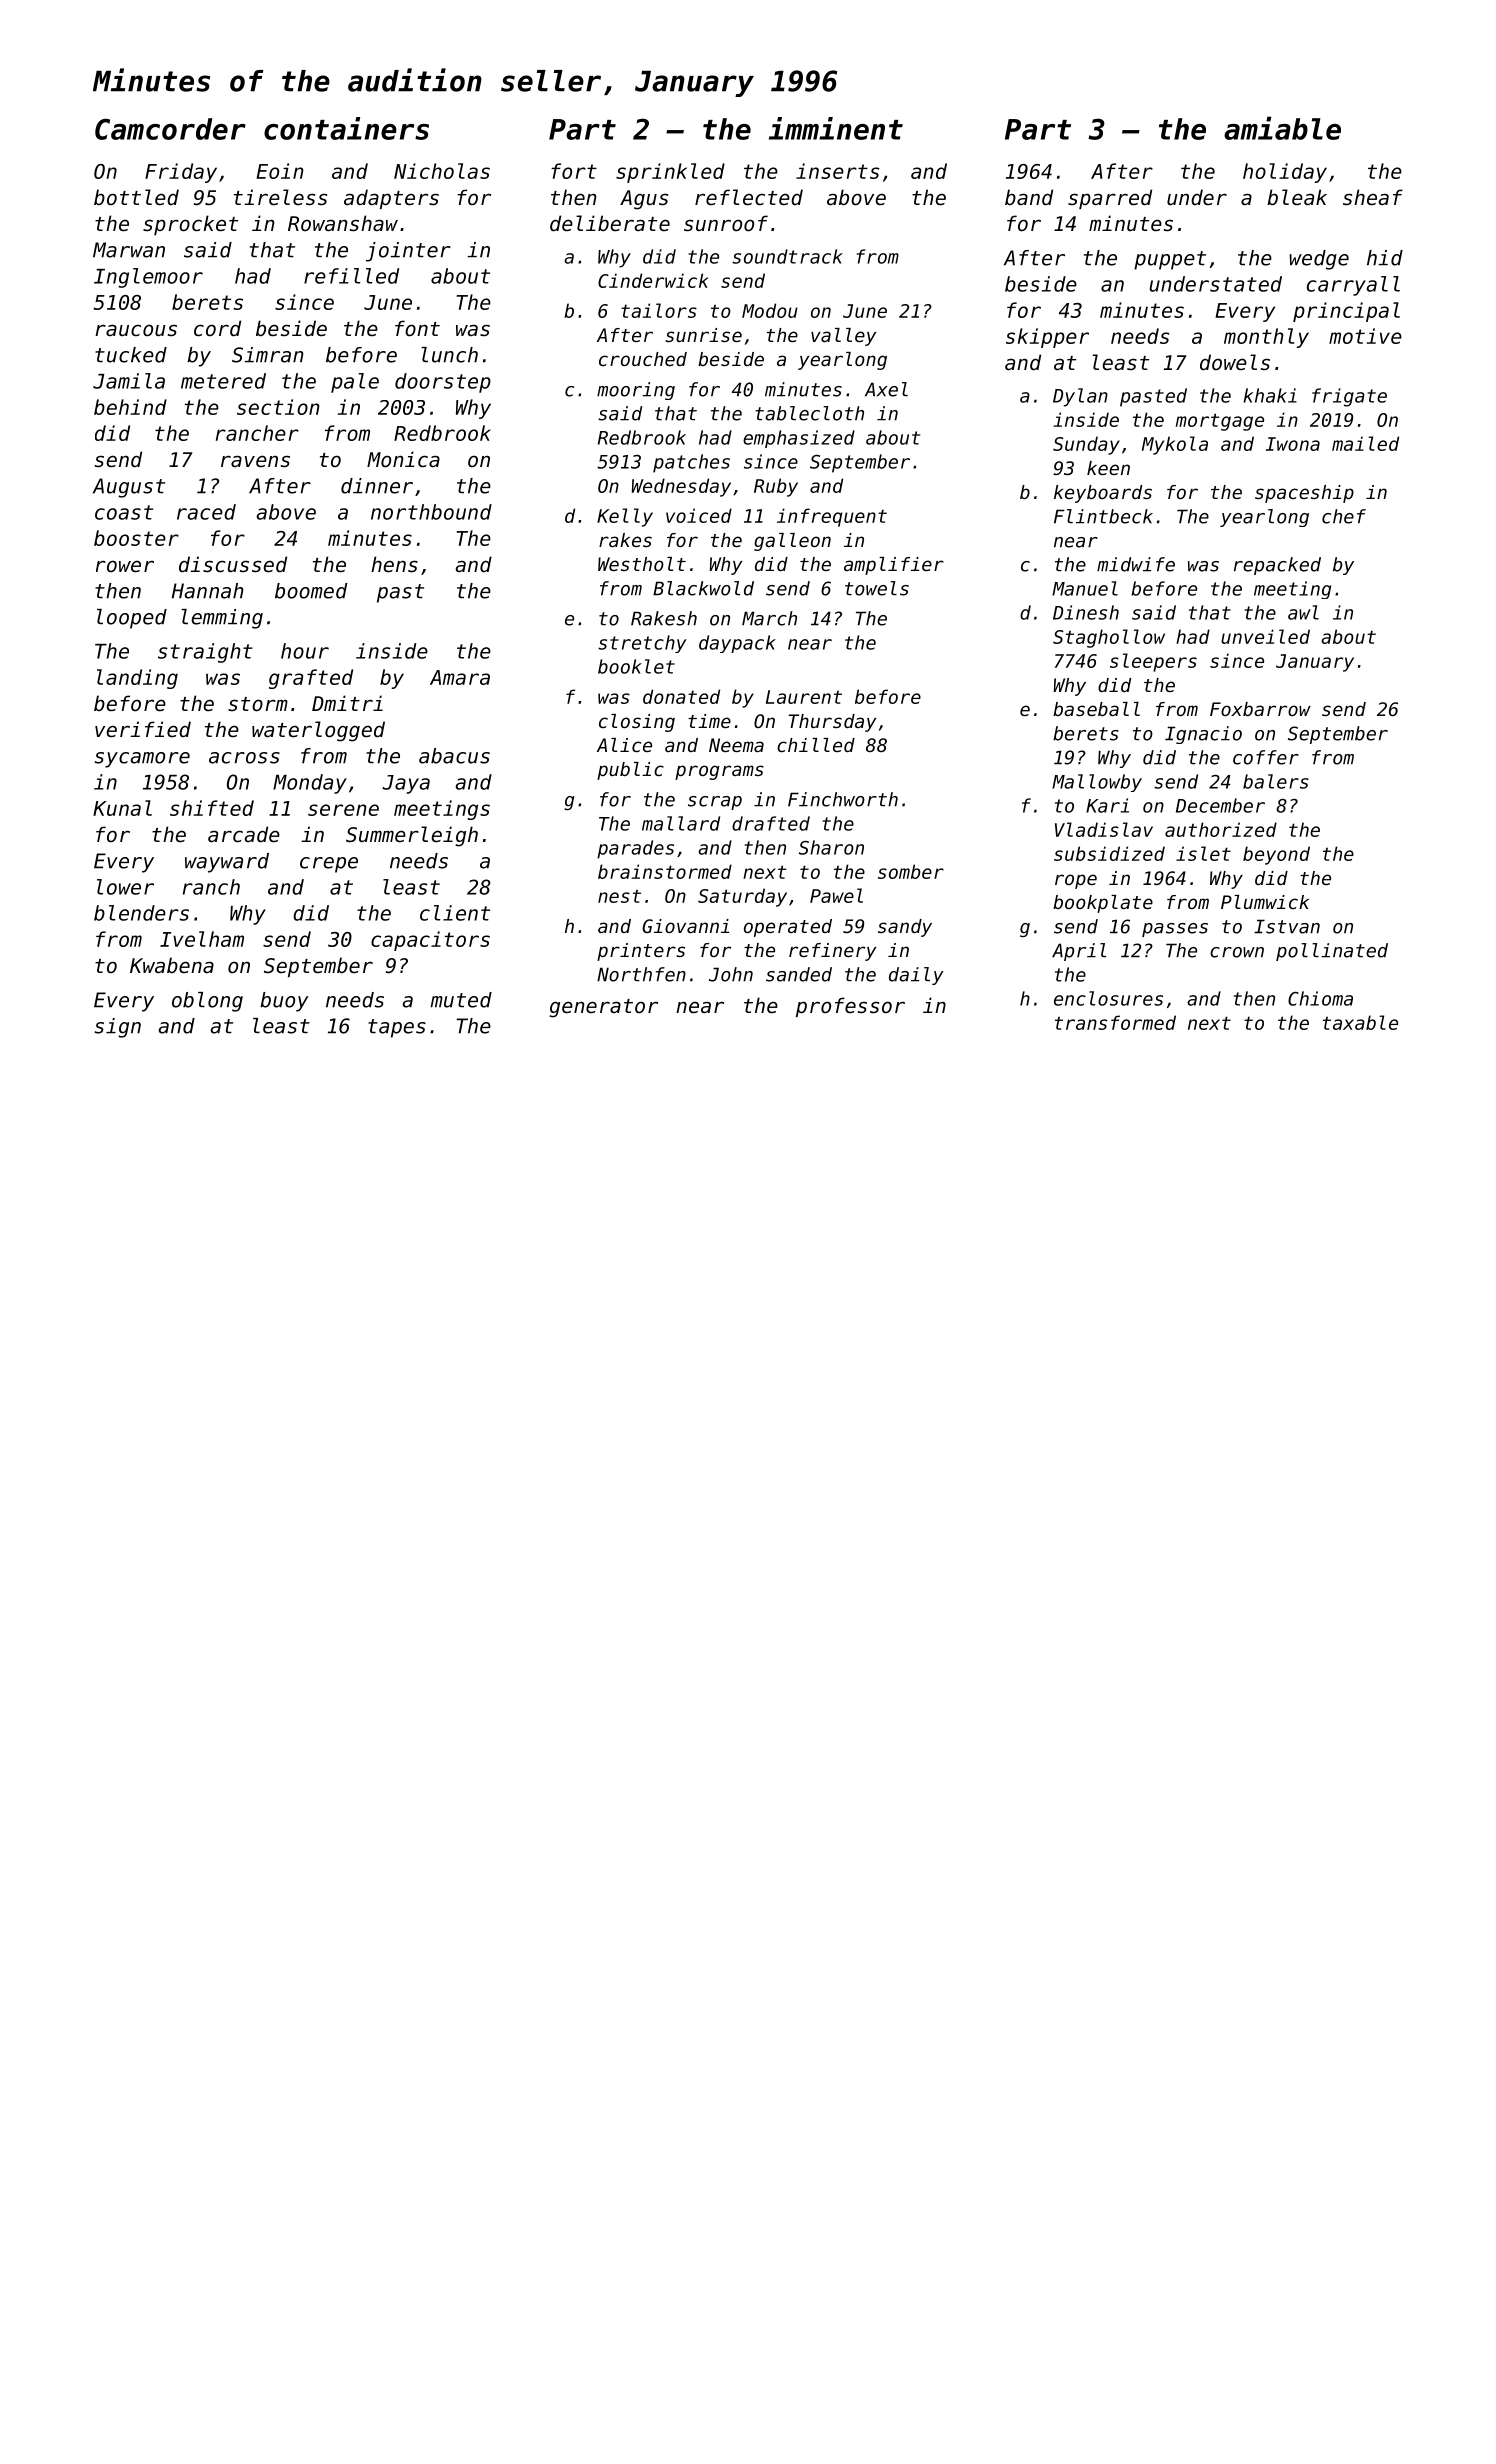  I want to click on Kwabena, so click(172, 965).
